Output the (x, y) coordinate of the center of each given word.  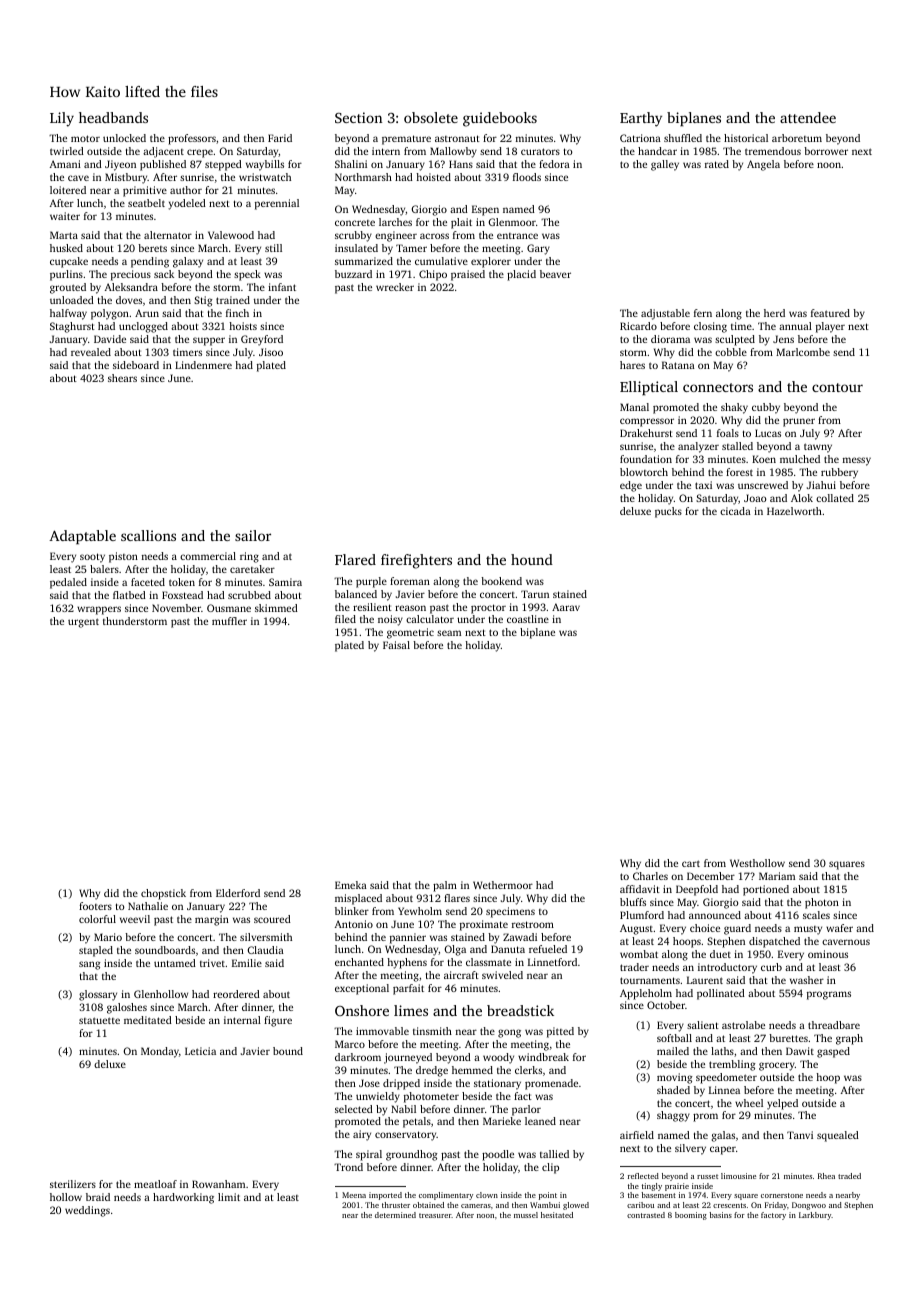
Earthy (641, 119)
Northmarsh (363, 177)
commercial (208, 556)
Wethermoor (503, 885)
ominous (828, 954)
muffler (229, 621)
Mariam (777, 876)
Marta (64, 235)
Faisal (396, 645)
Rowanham (218, 1184)
